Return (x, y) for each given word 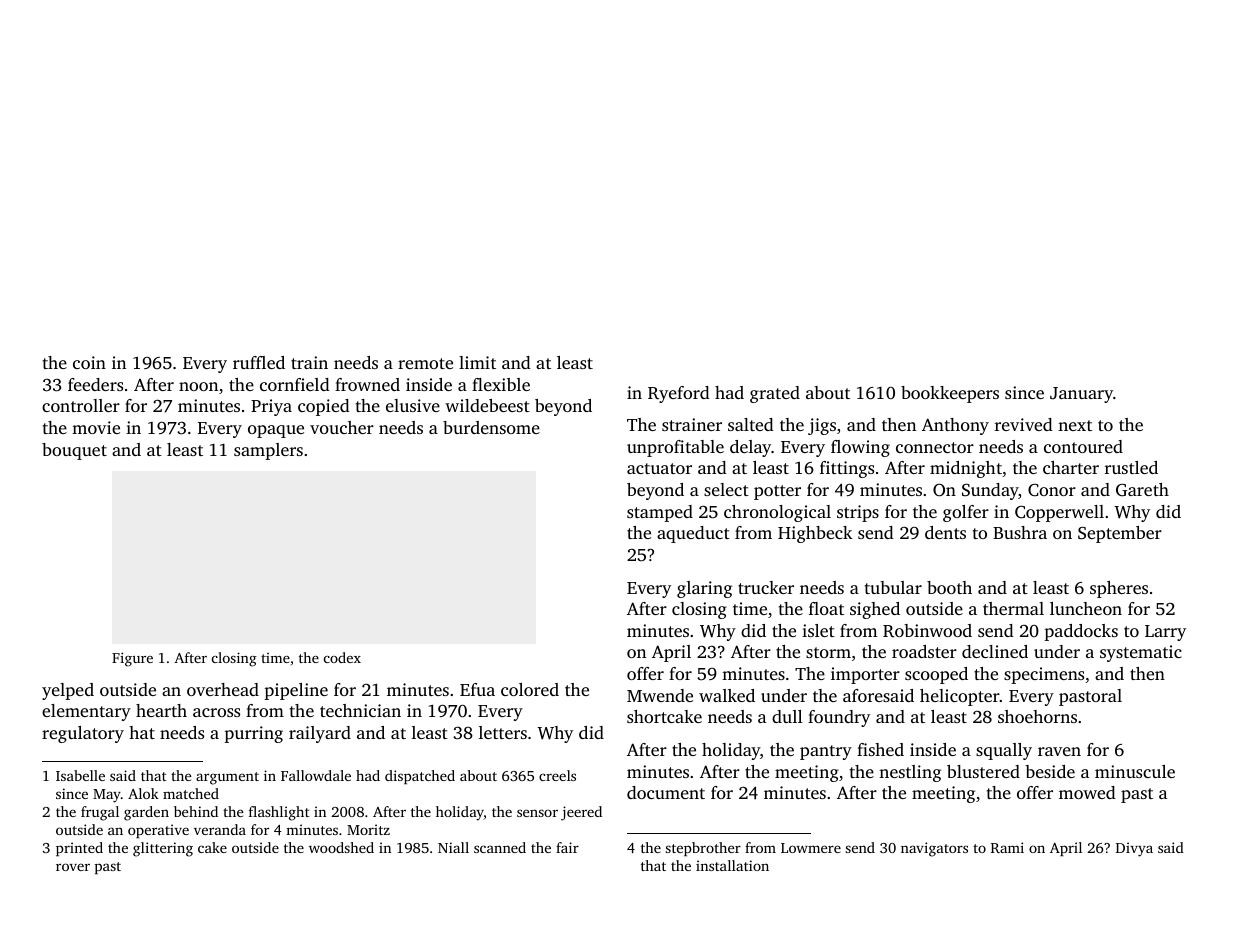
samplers (268, 451)
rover (73, 867)
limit (477, 362)
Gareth (1142, 490)
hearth (161, 710)
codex (342, 657)
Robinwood (927, 630)
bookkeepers (950, 394)
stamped (660, 513)
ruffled (259, 362)
